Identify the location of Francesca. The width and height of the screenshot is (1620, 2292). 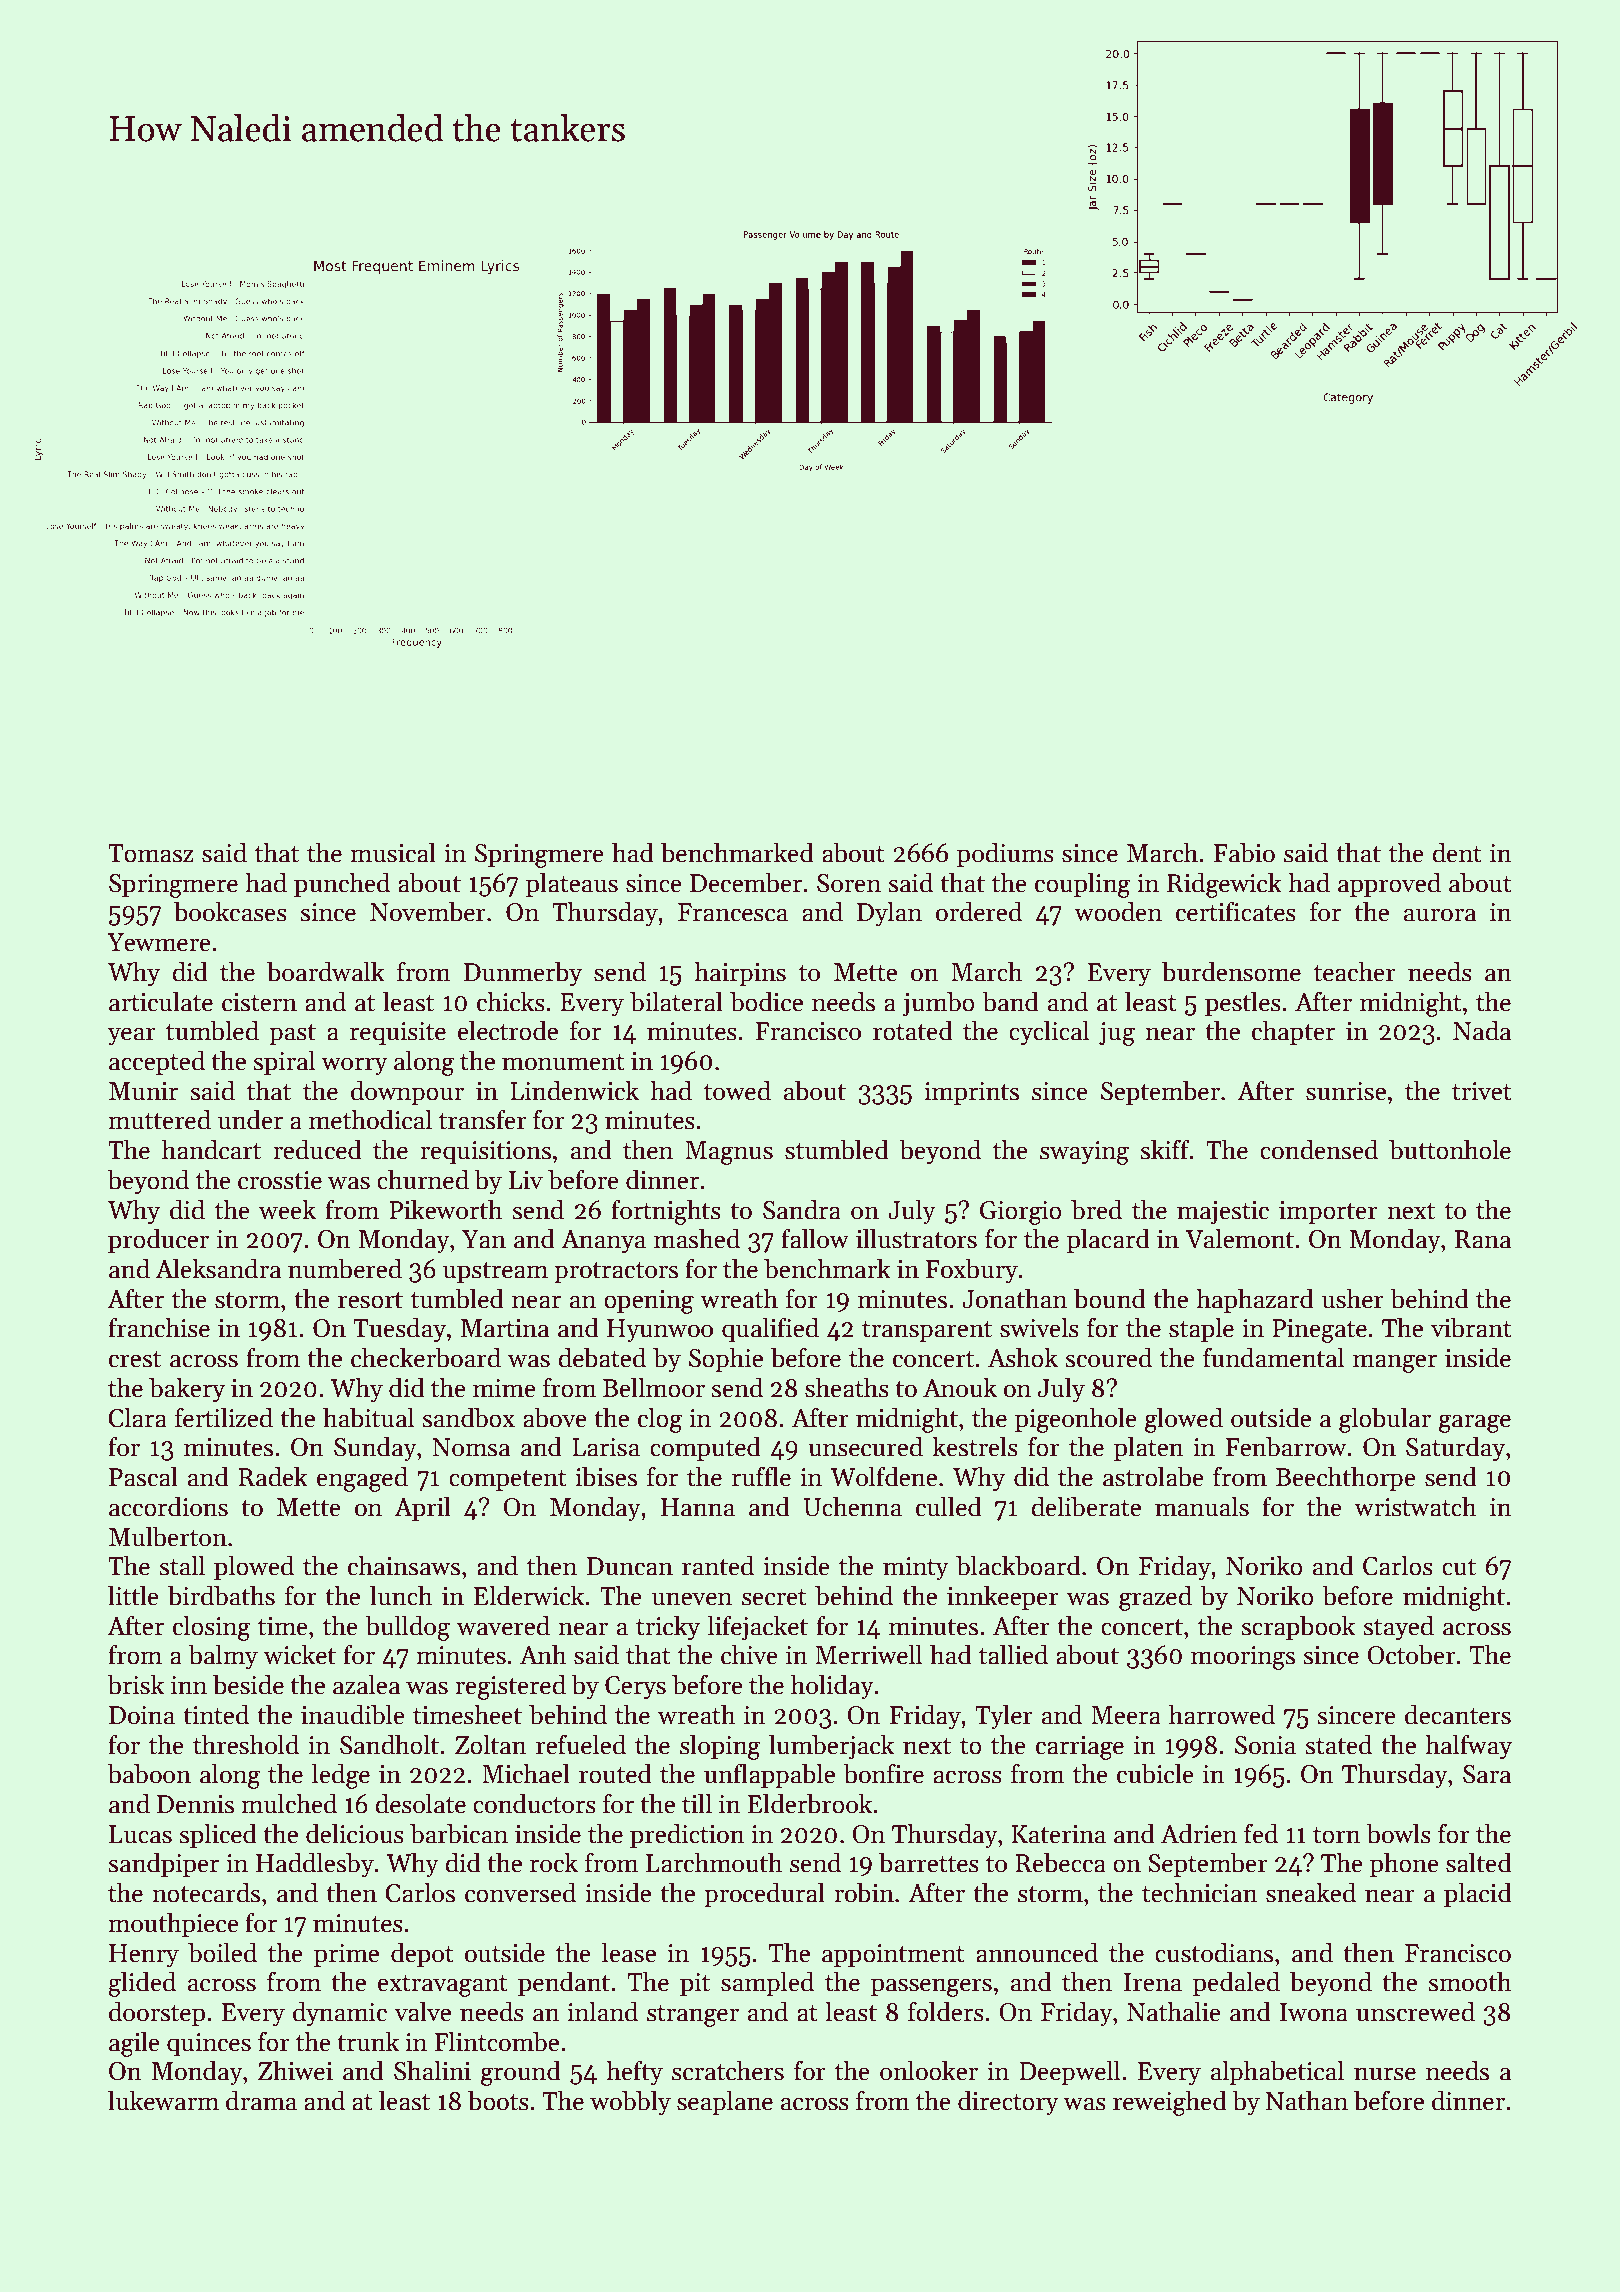
(733, 912).
